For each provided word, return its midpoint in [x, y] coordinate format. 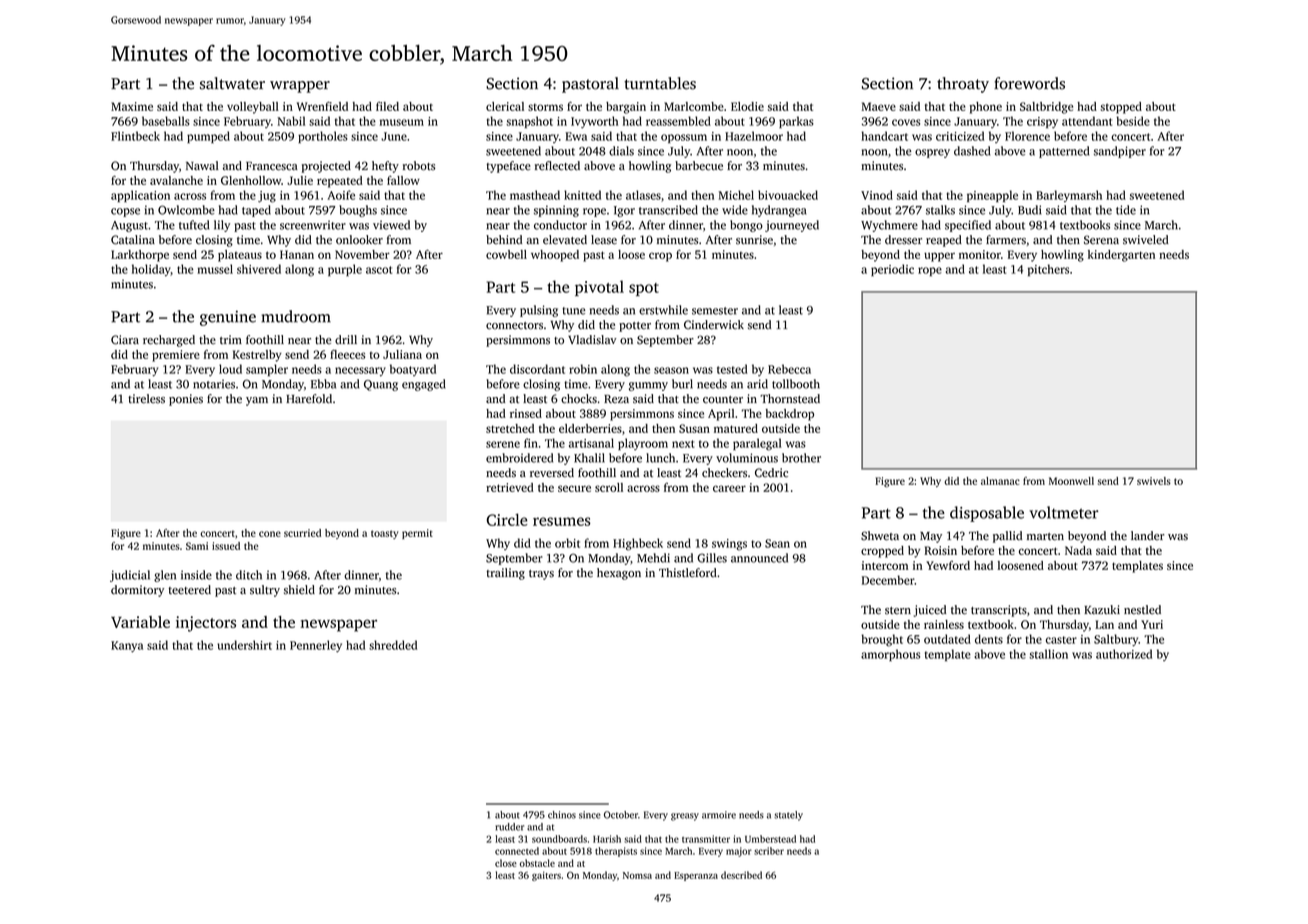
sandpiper [1120, 152]
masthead [535, 195]
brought [882, 640]
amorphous [890, 655]
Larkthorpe [140, 256]
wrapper [300, 87]
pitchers [1048, 270]
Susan [694, 428]
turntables [660, 83]
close [506, 863]
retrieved [510, 487]
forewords [1029, 83]
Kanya [127, 646]
